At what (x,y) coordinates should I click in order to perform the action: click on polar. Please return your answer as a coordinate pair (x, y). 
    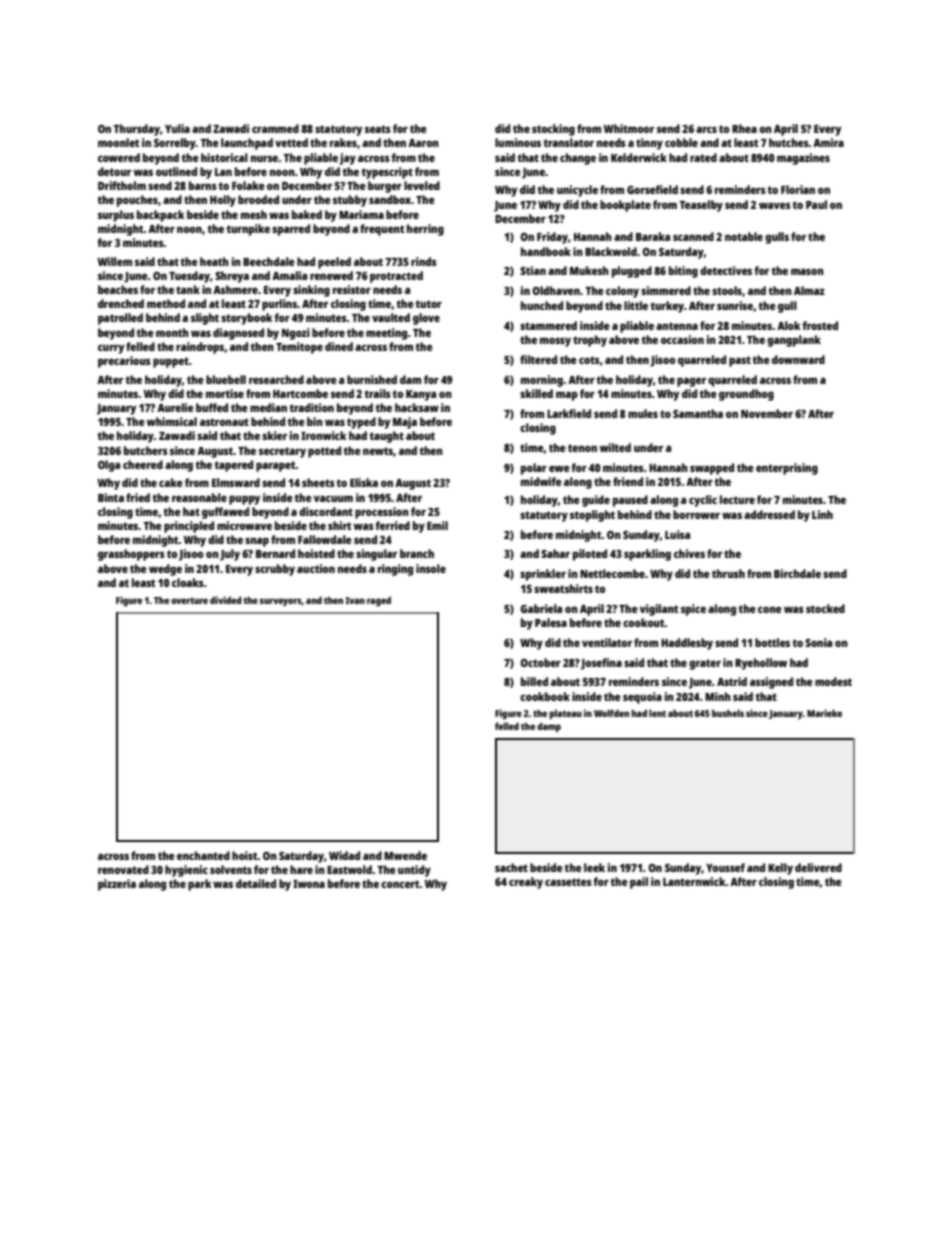
    Looking at the image, I should click on (534, 469).
